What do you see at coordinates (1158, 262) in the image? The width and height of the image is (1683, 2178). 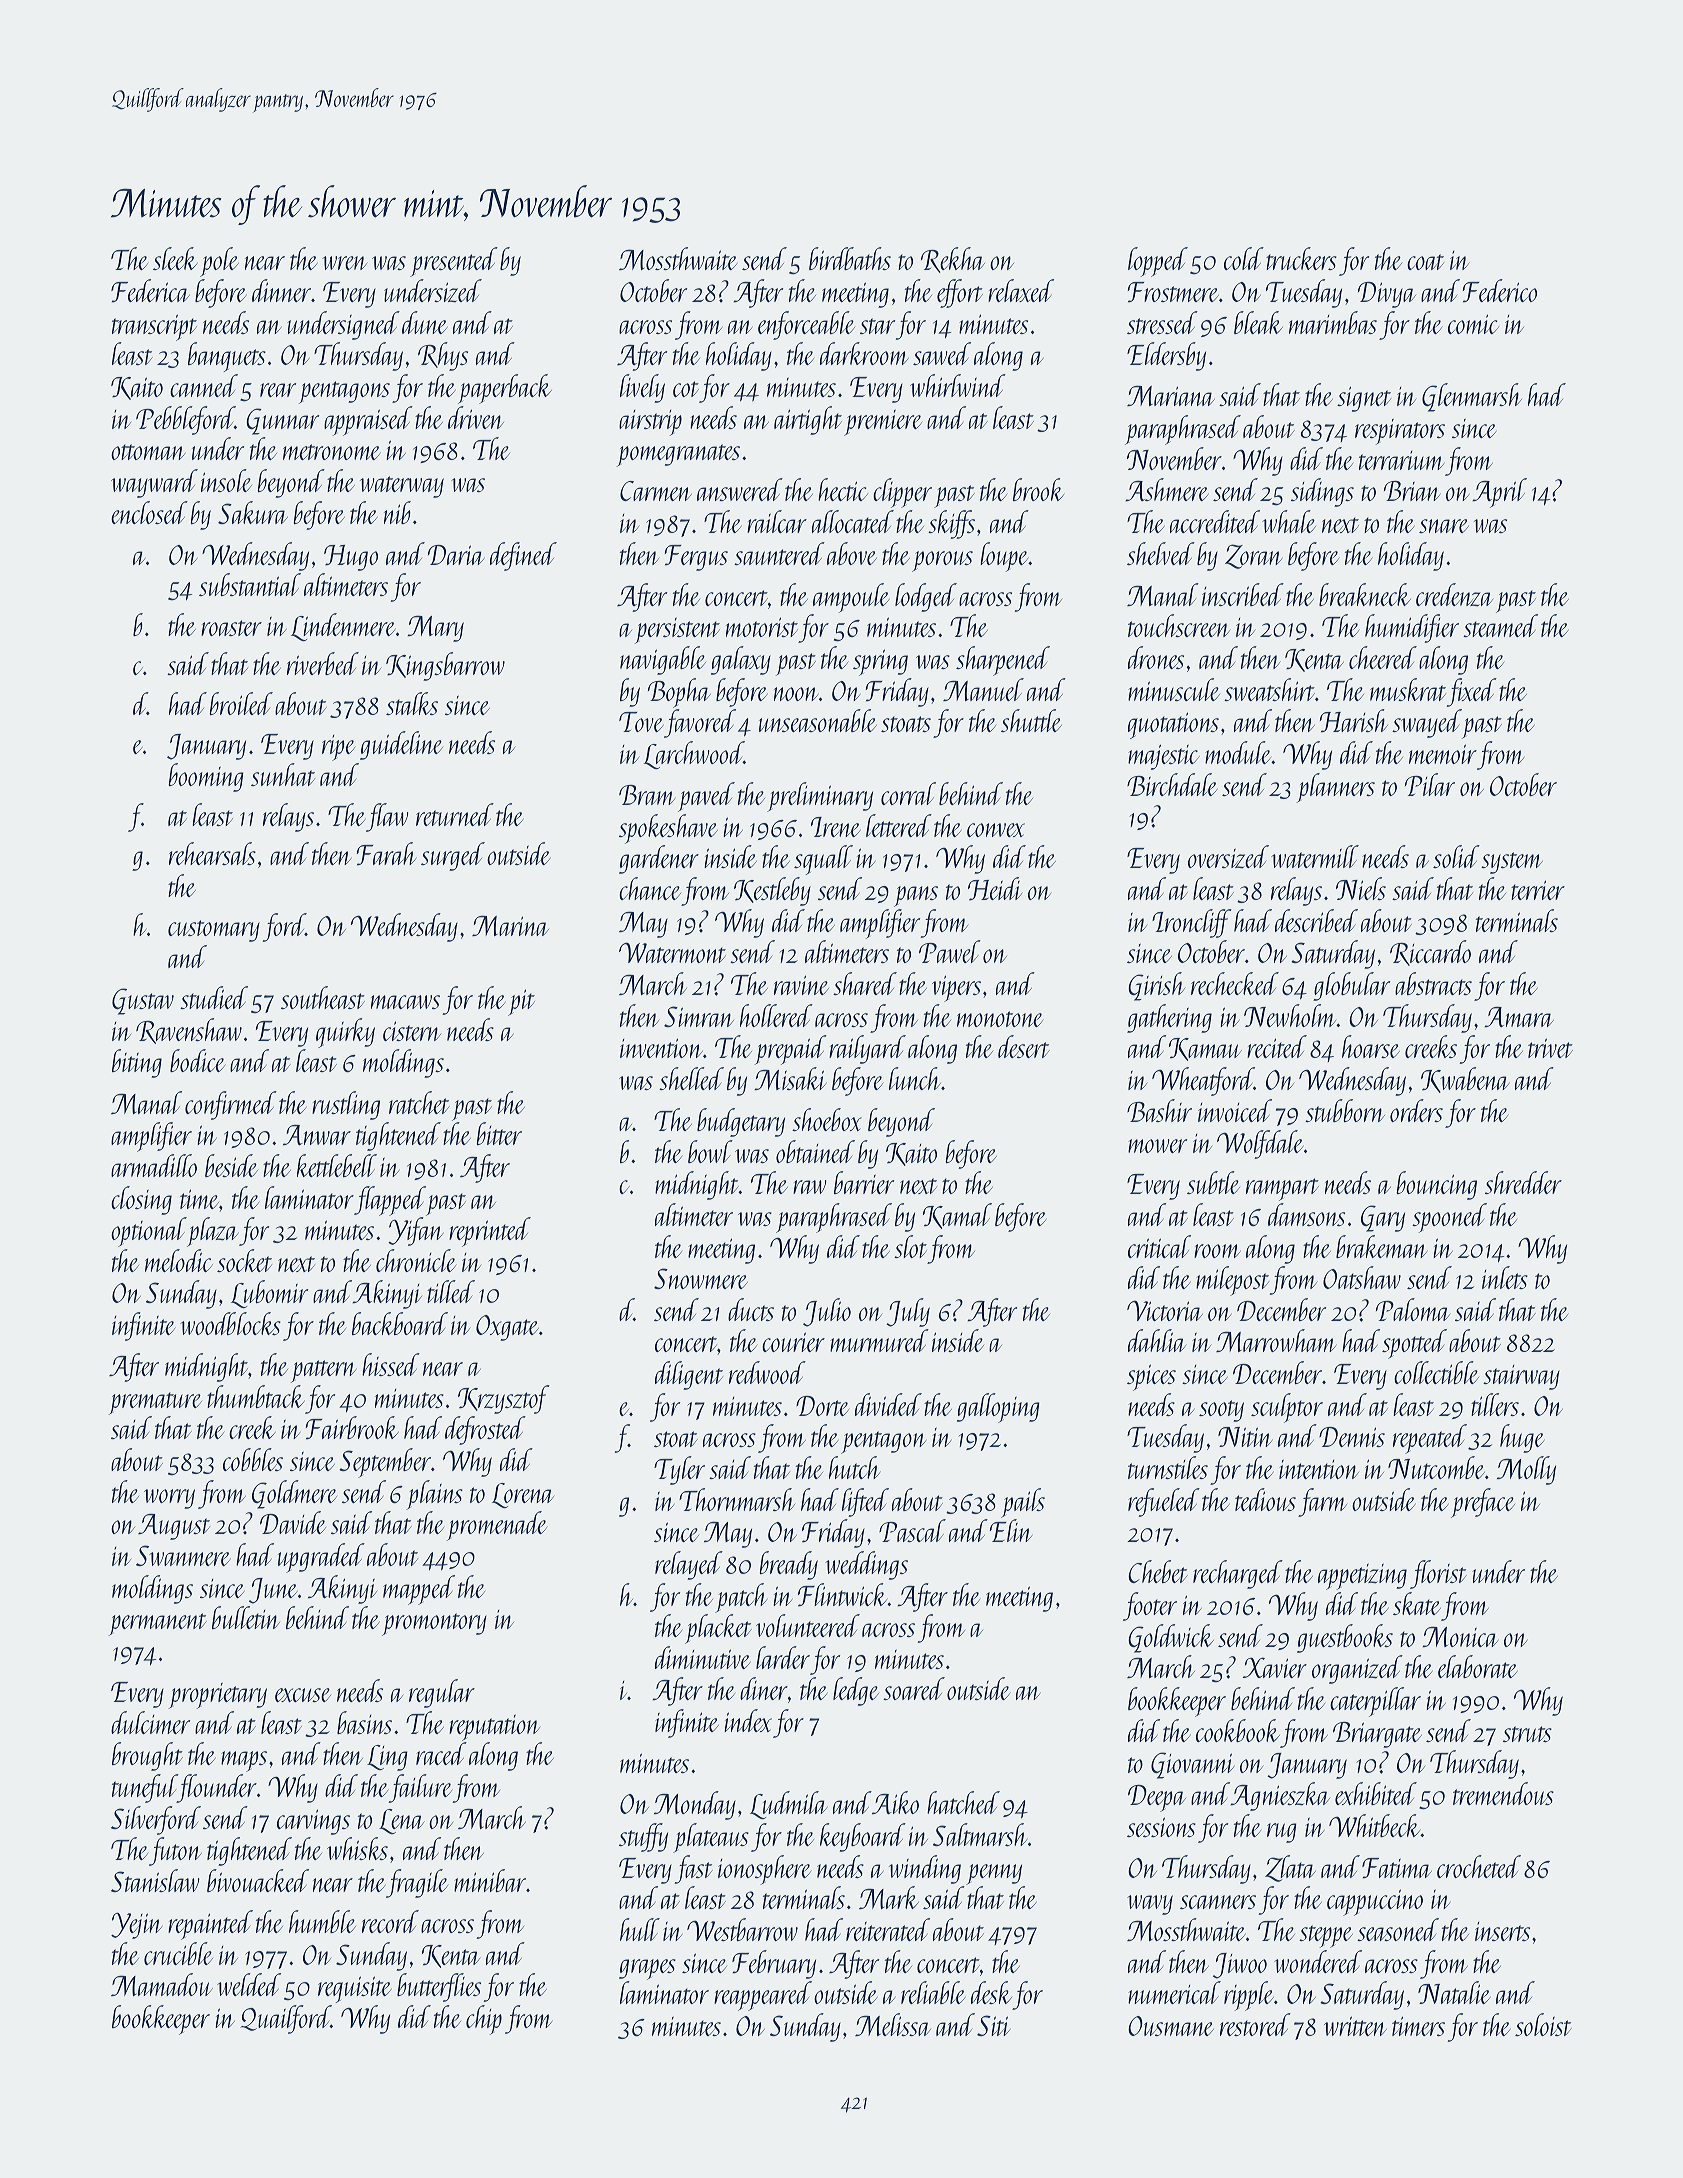 I see `lopped` at bounding box center [1158, 262].
